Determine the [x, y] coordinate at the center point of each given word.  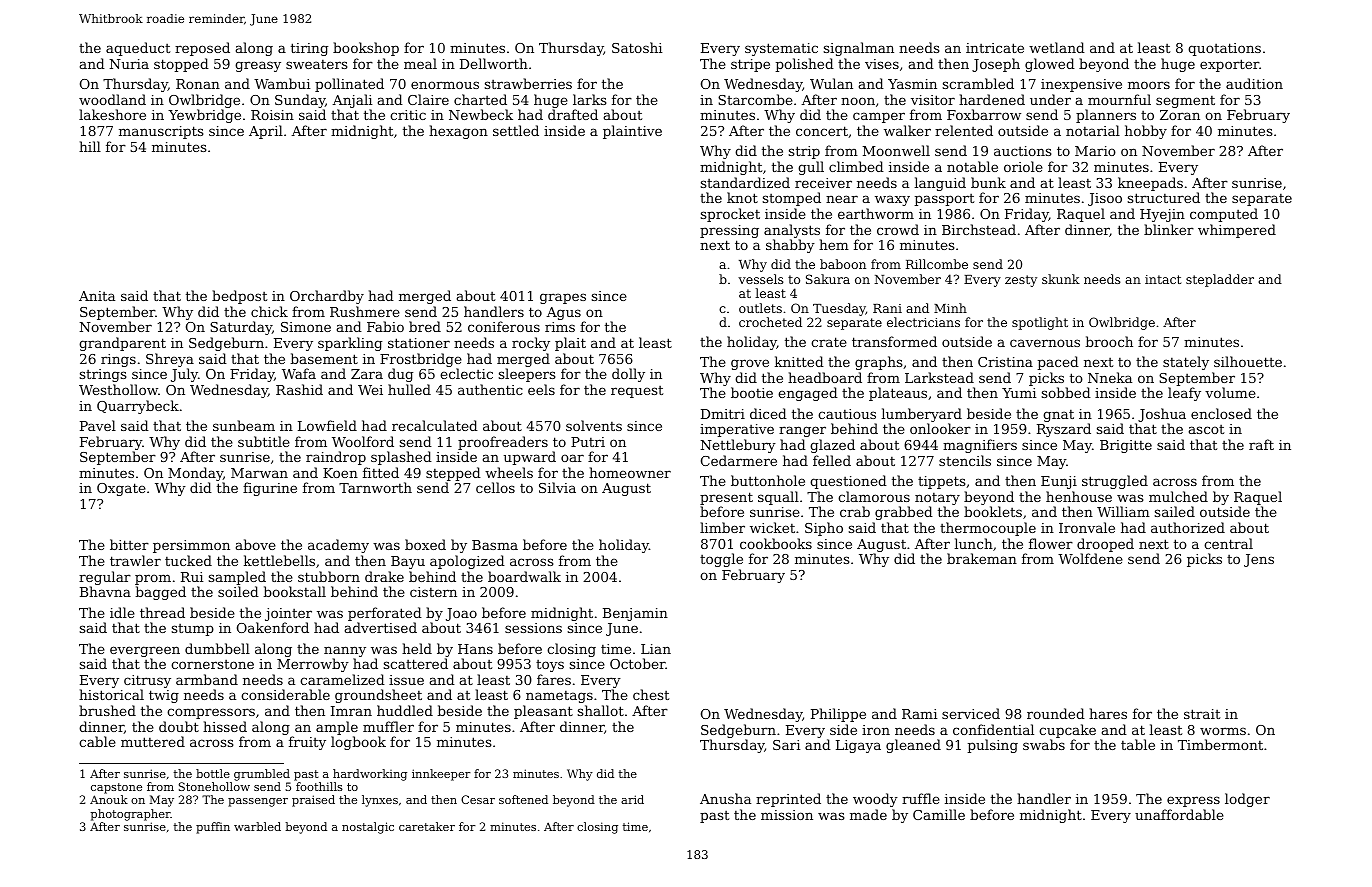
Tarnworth [375, 487]
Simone [306, 327]
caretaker [427, 826]
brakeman [982, 558]
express [1193, 801]
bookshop [366, 49]
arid [632, 799]
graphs [878, 363]
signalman [859, 49]
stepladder [1220, 280]
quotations [1224, 49]
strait [1202, 714]
